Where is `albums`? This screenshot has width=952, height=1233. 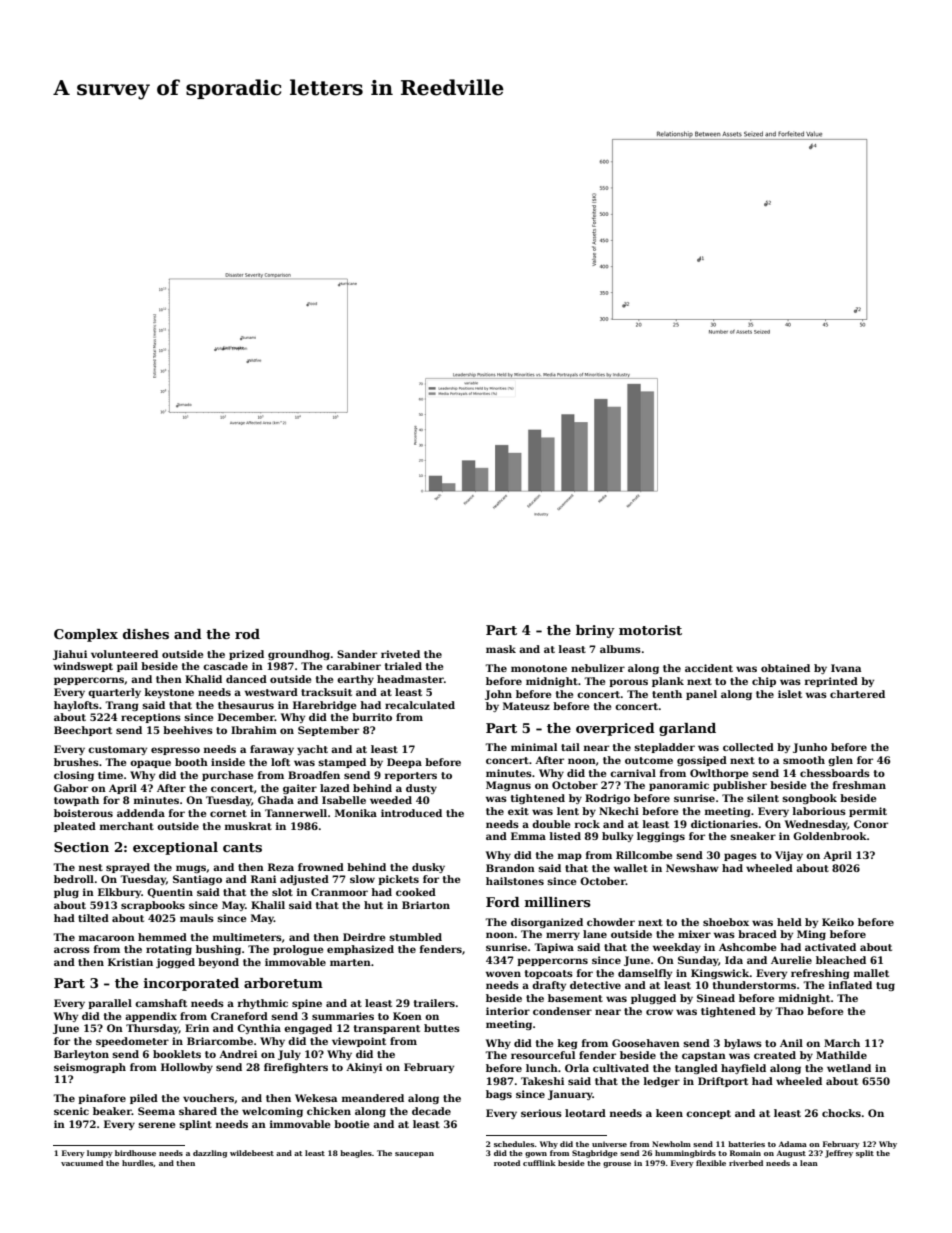
albums is located at coordinates (620, 649).
